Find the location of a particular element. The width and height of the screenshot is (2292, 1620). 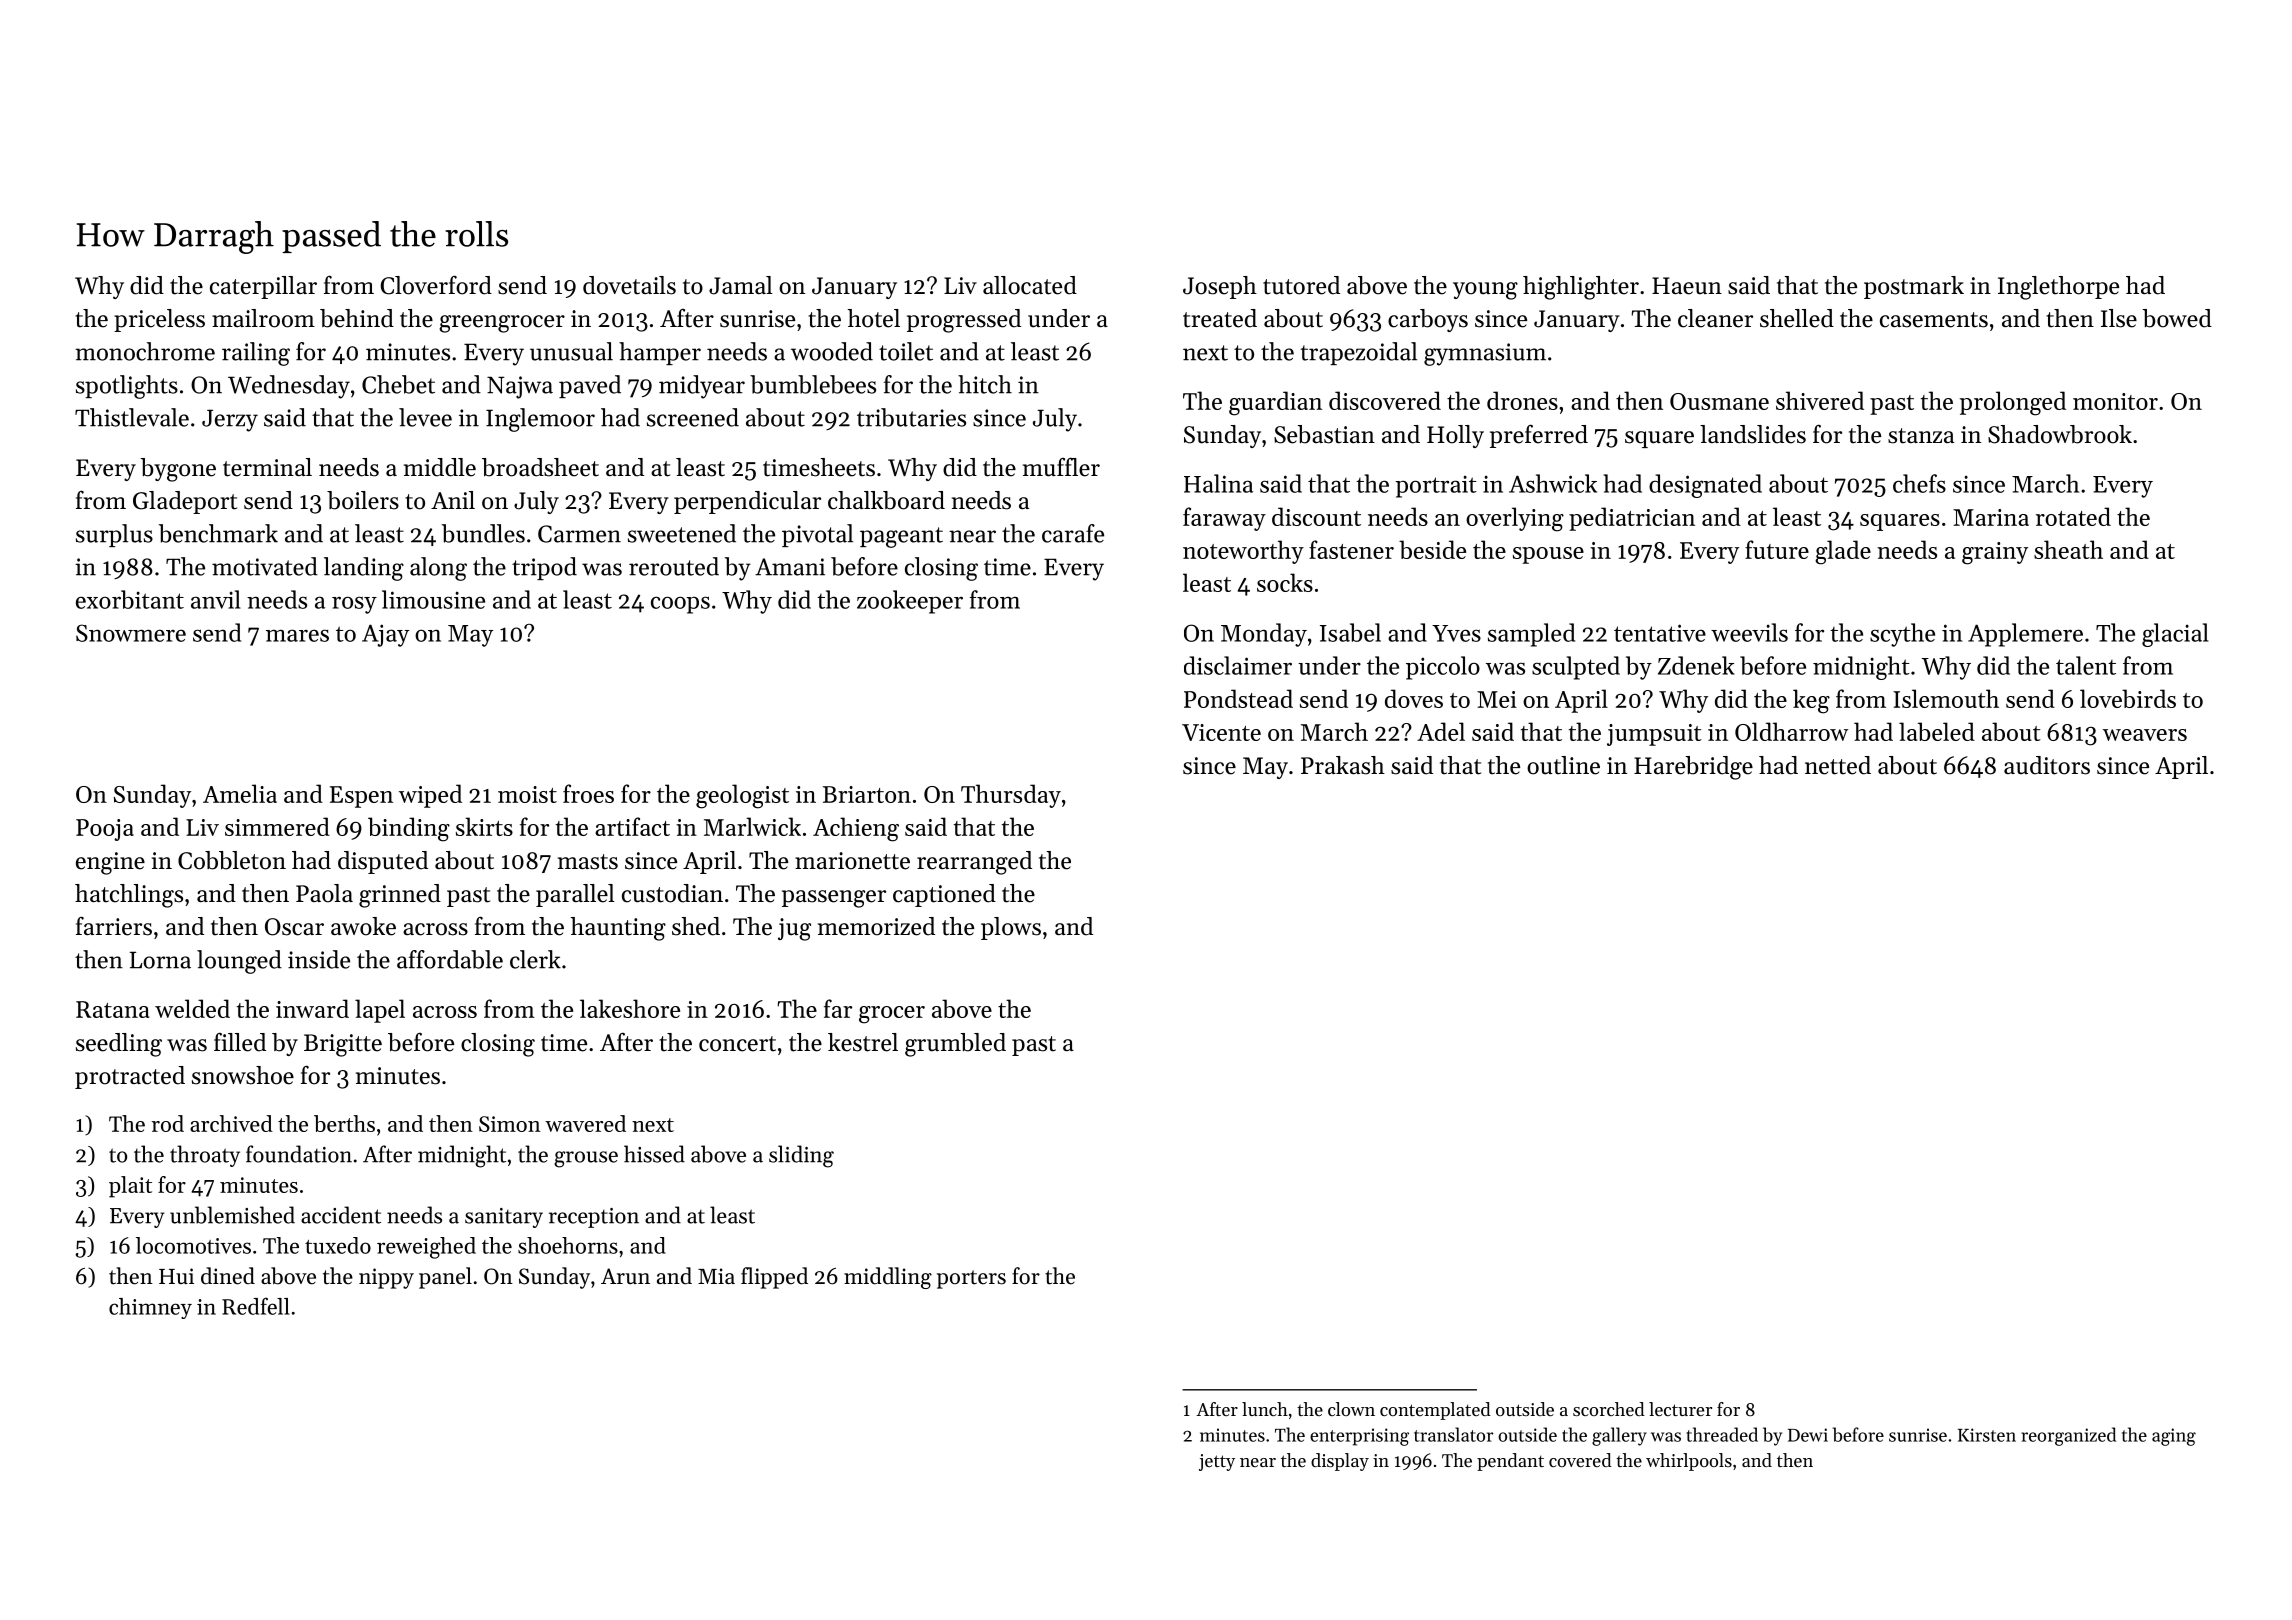

bowed is located at coordinates (2177, 318).
